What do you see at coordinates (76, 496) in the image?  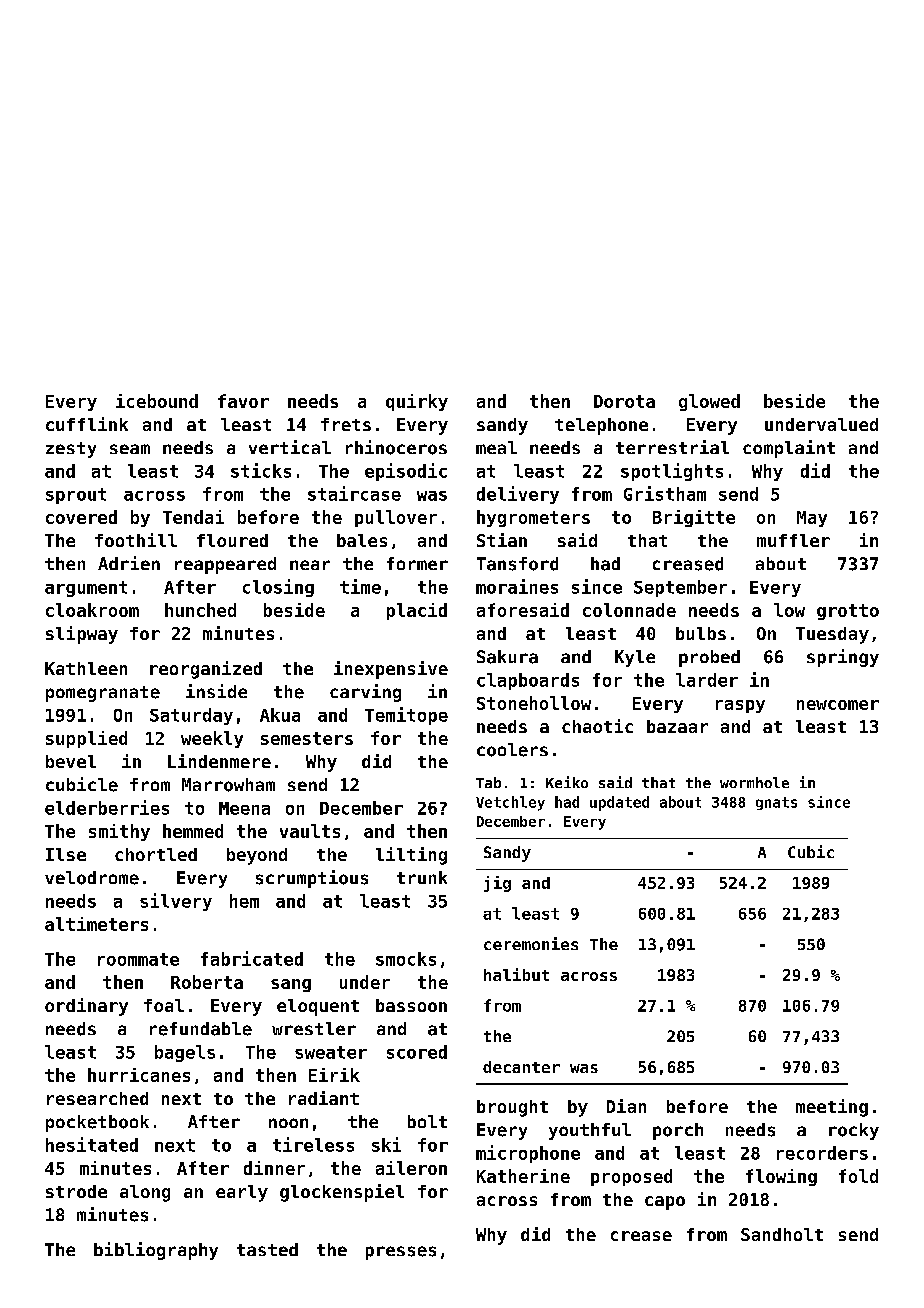 I see `sprout` at bounding box center [76, 496].
